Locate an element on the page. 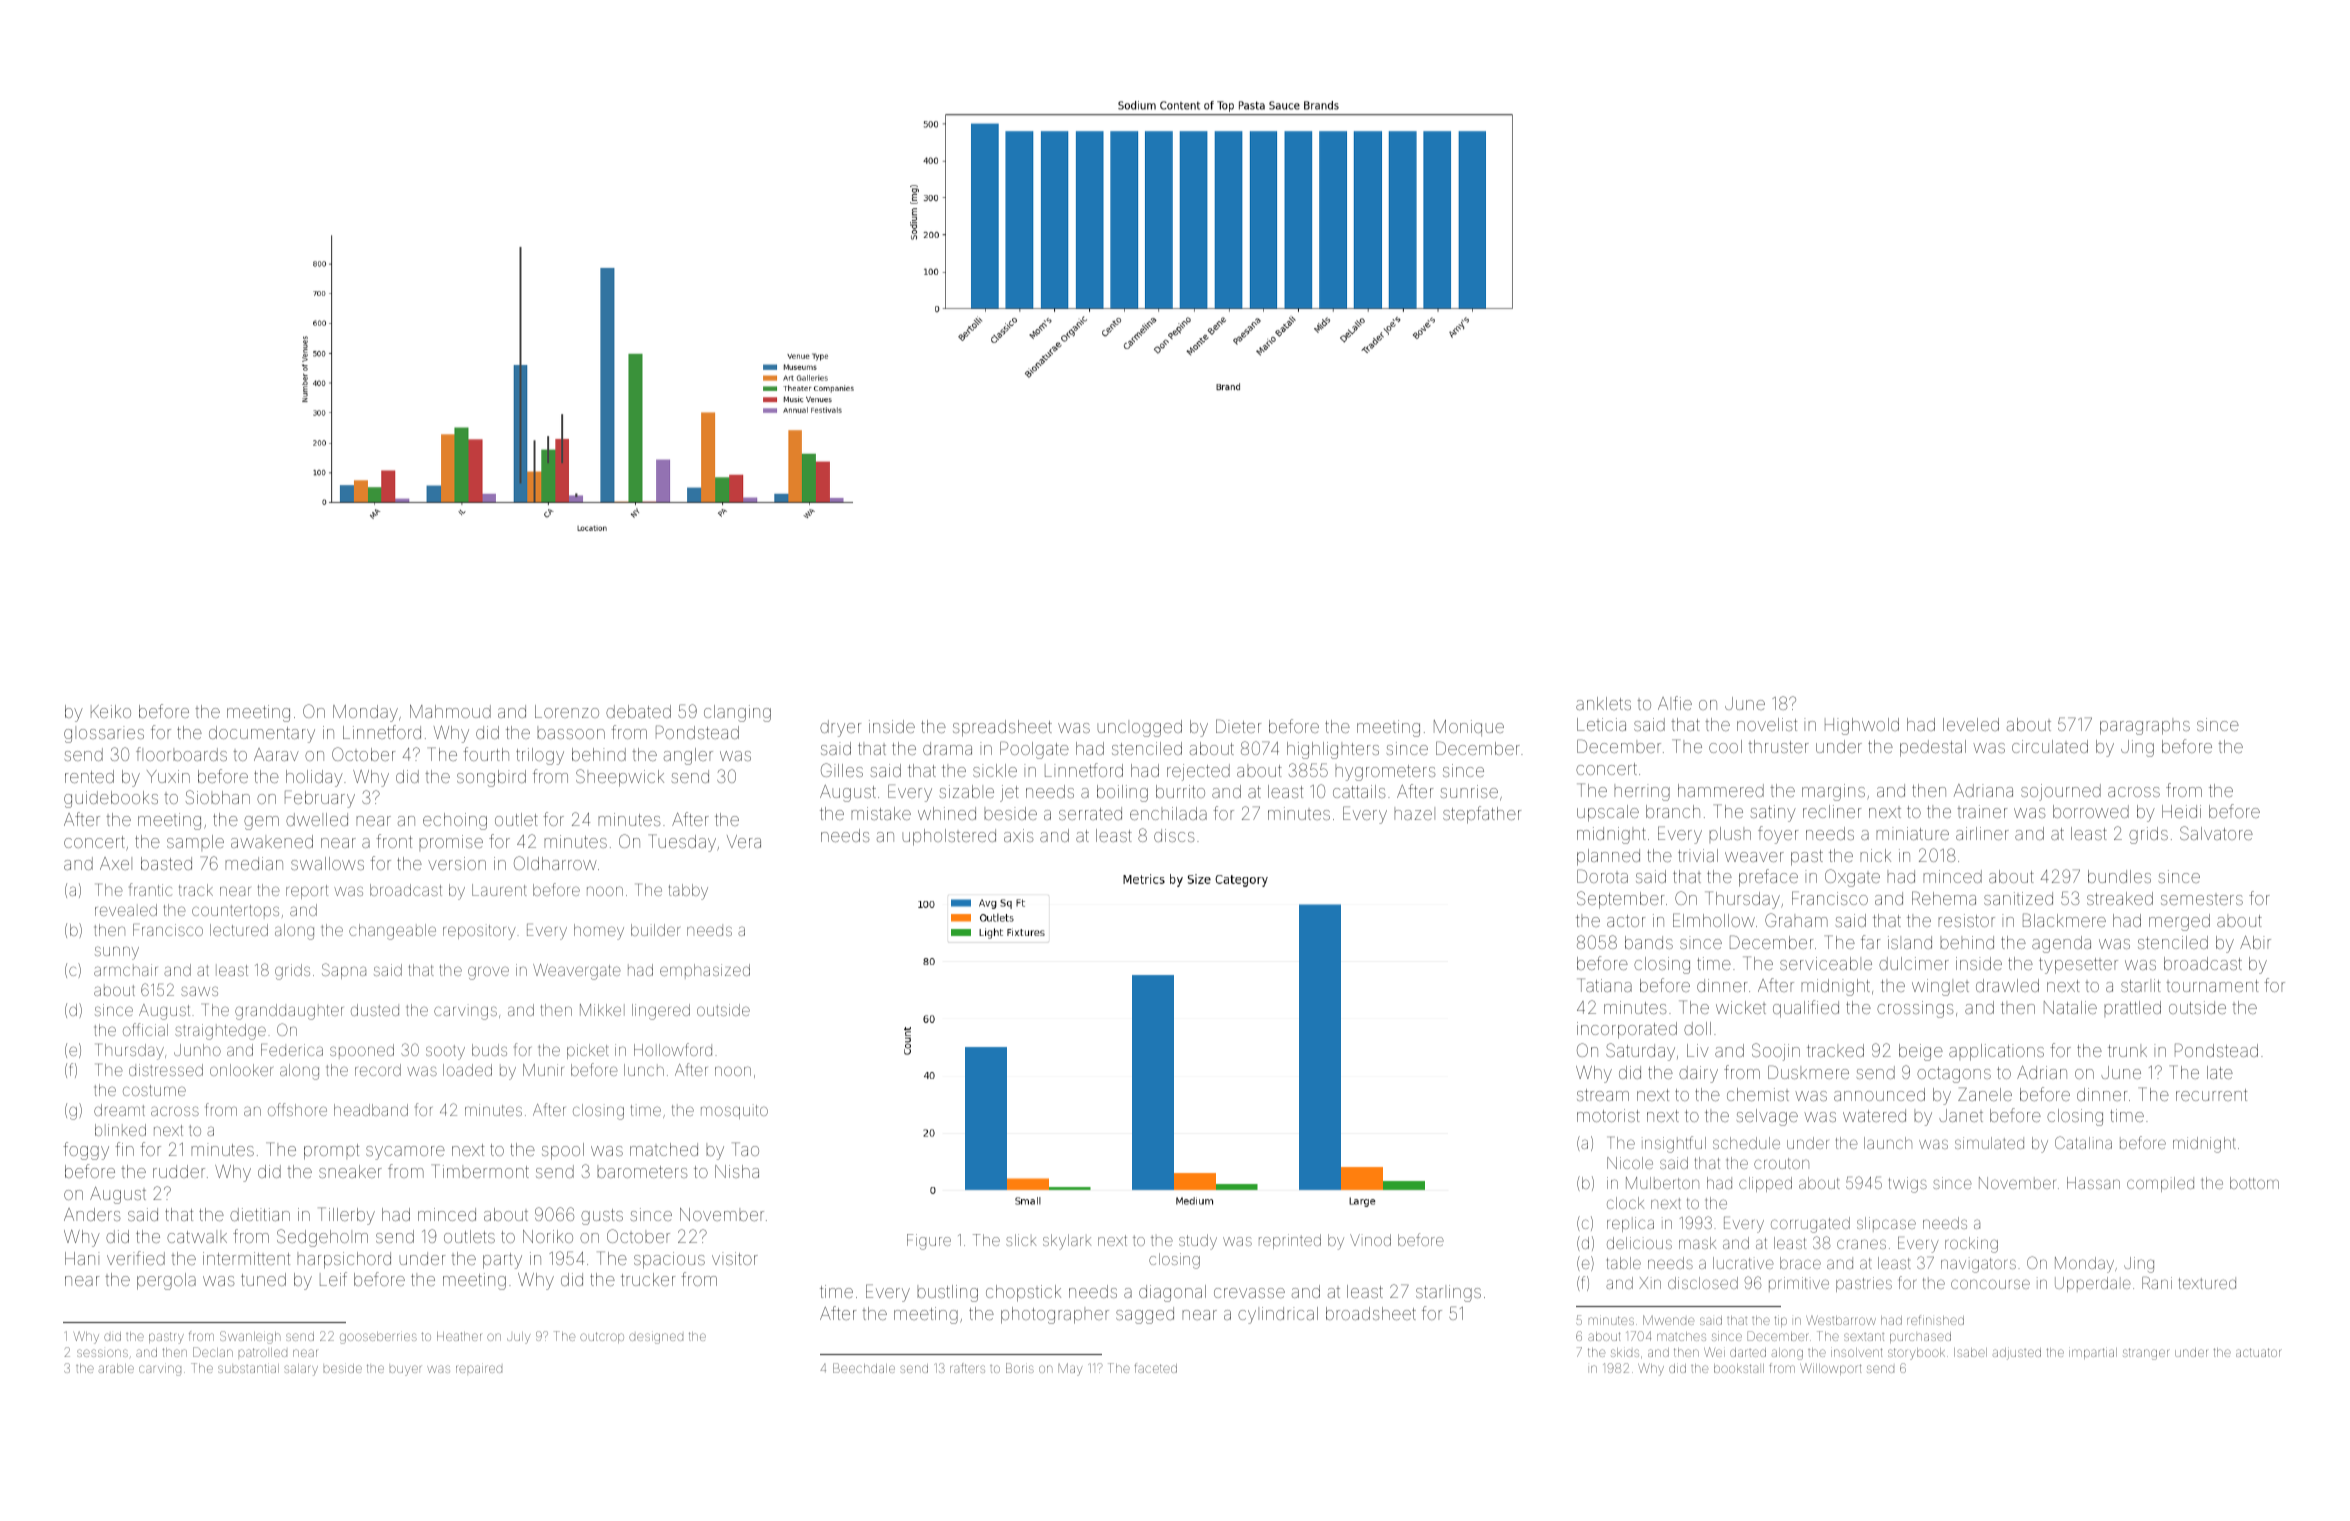  dreamt is located at coordinates (119, 1110).
